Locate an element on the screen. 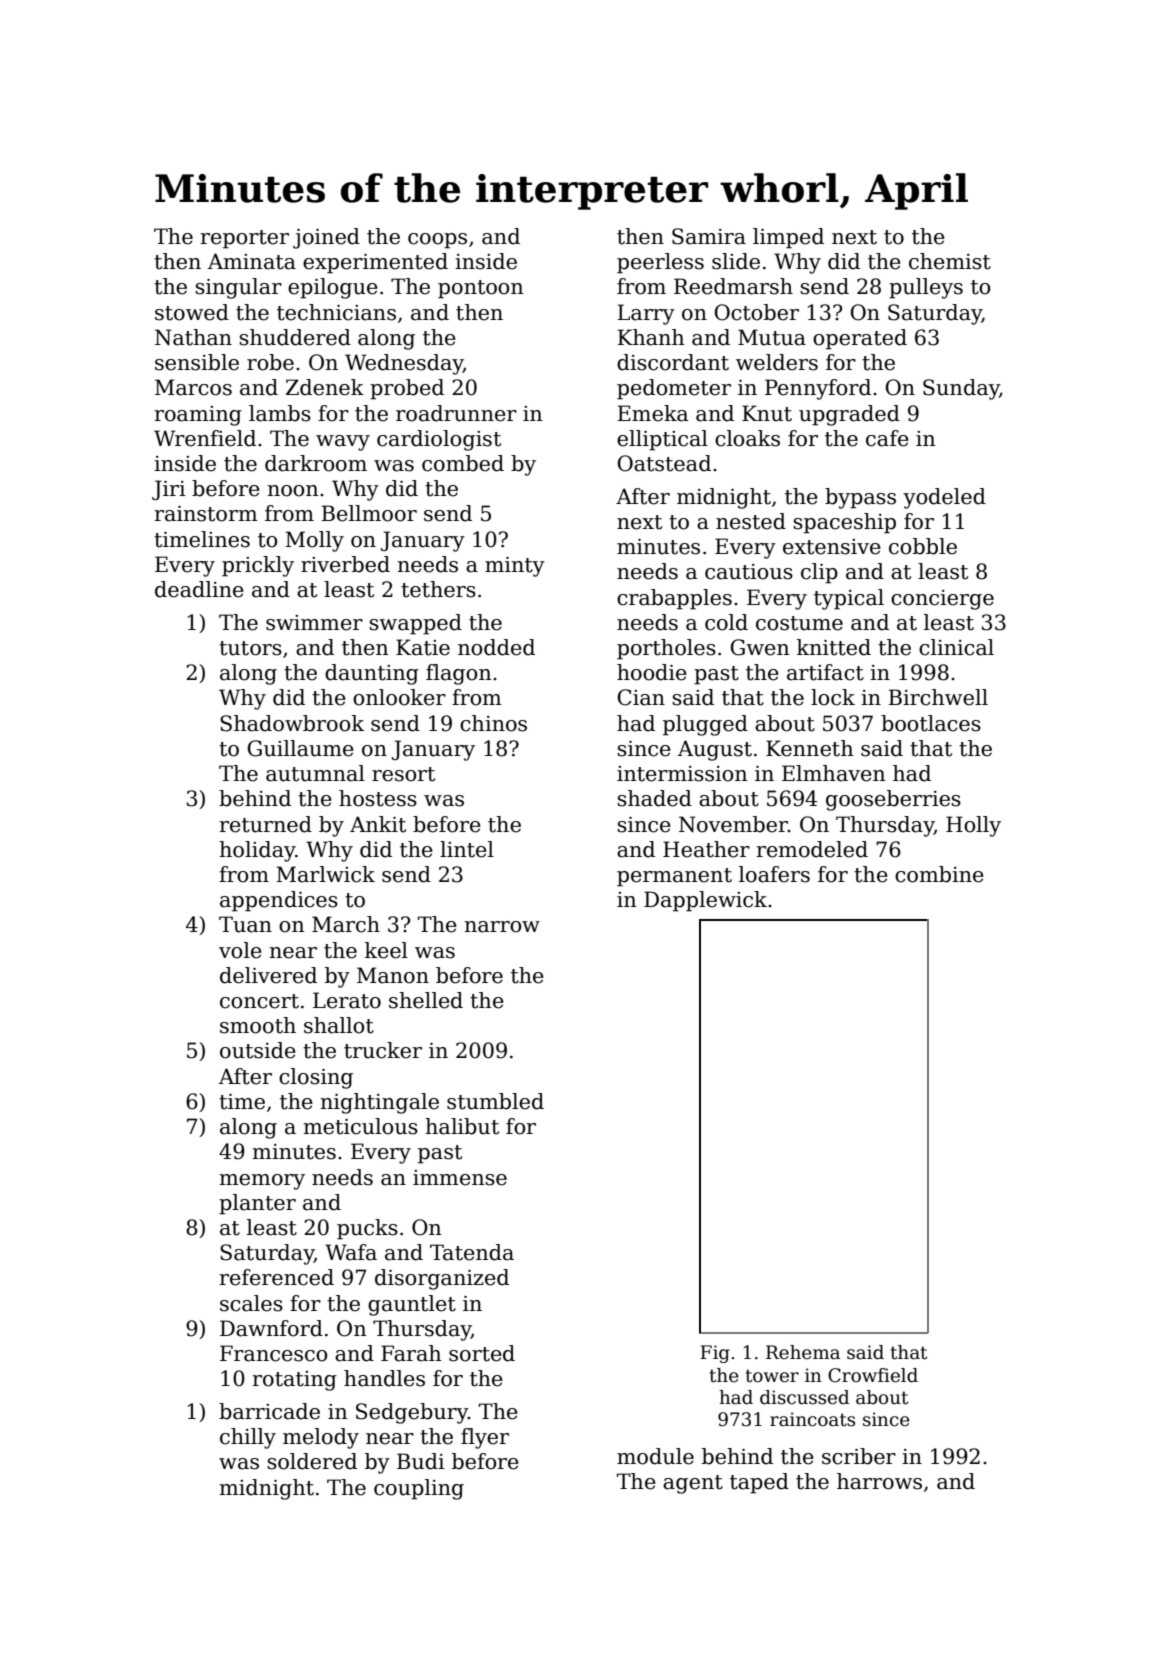 This screenshot has width=1165, height=1654. November is located at coordinates (733, 824).
